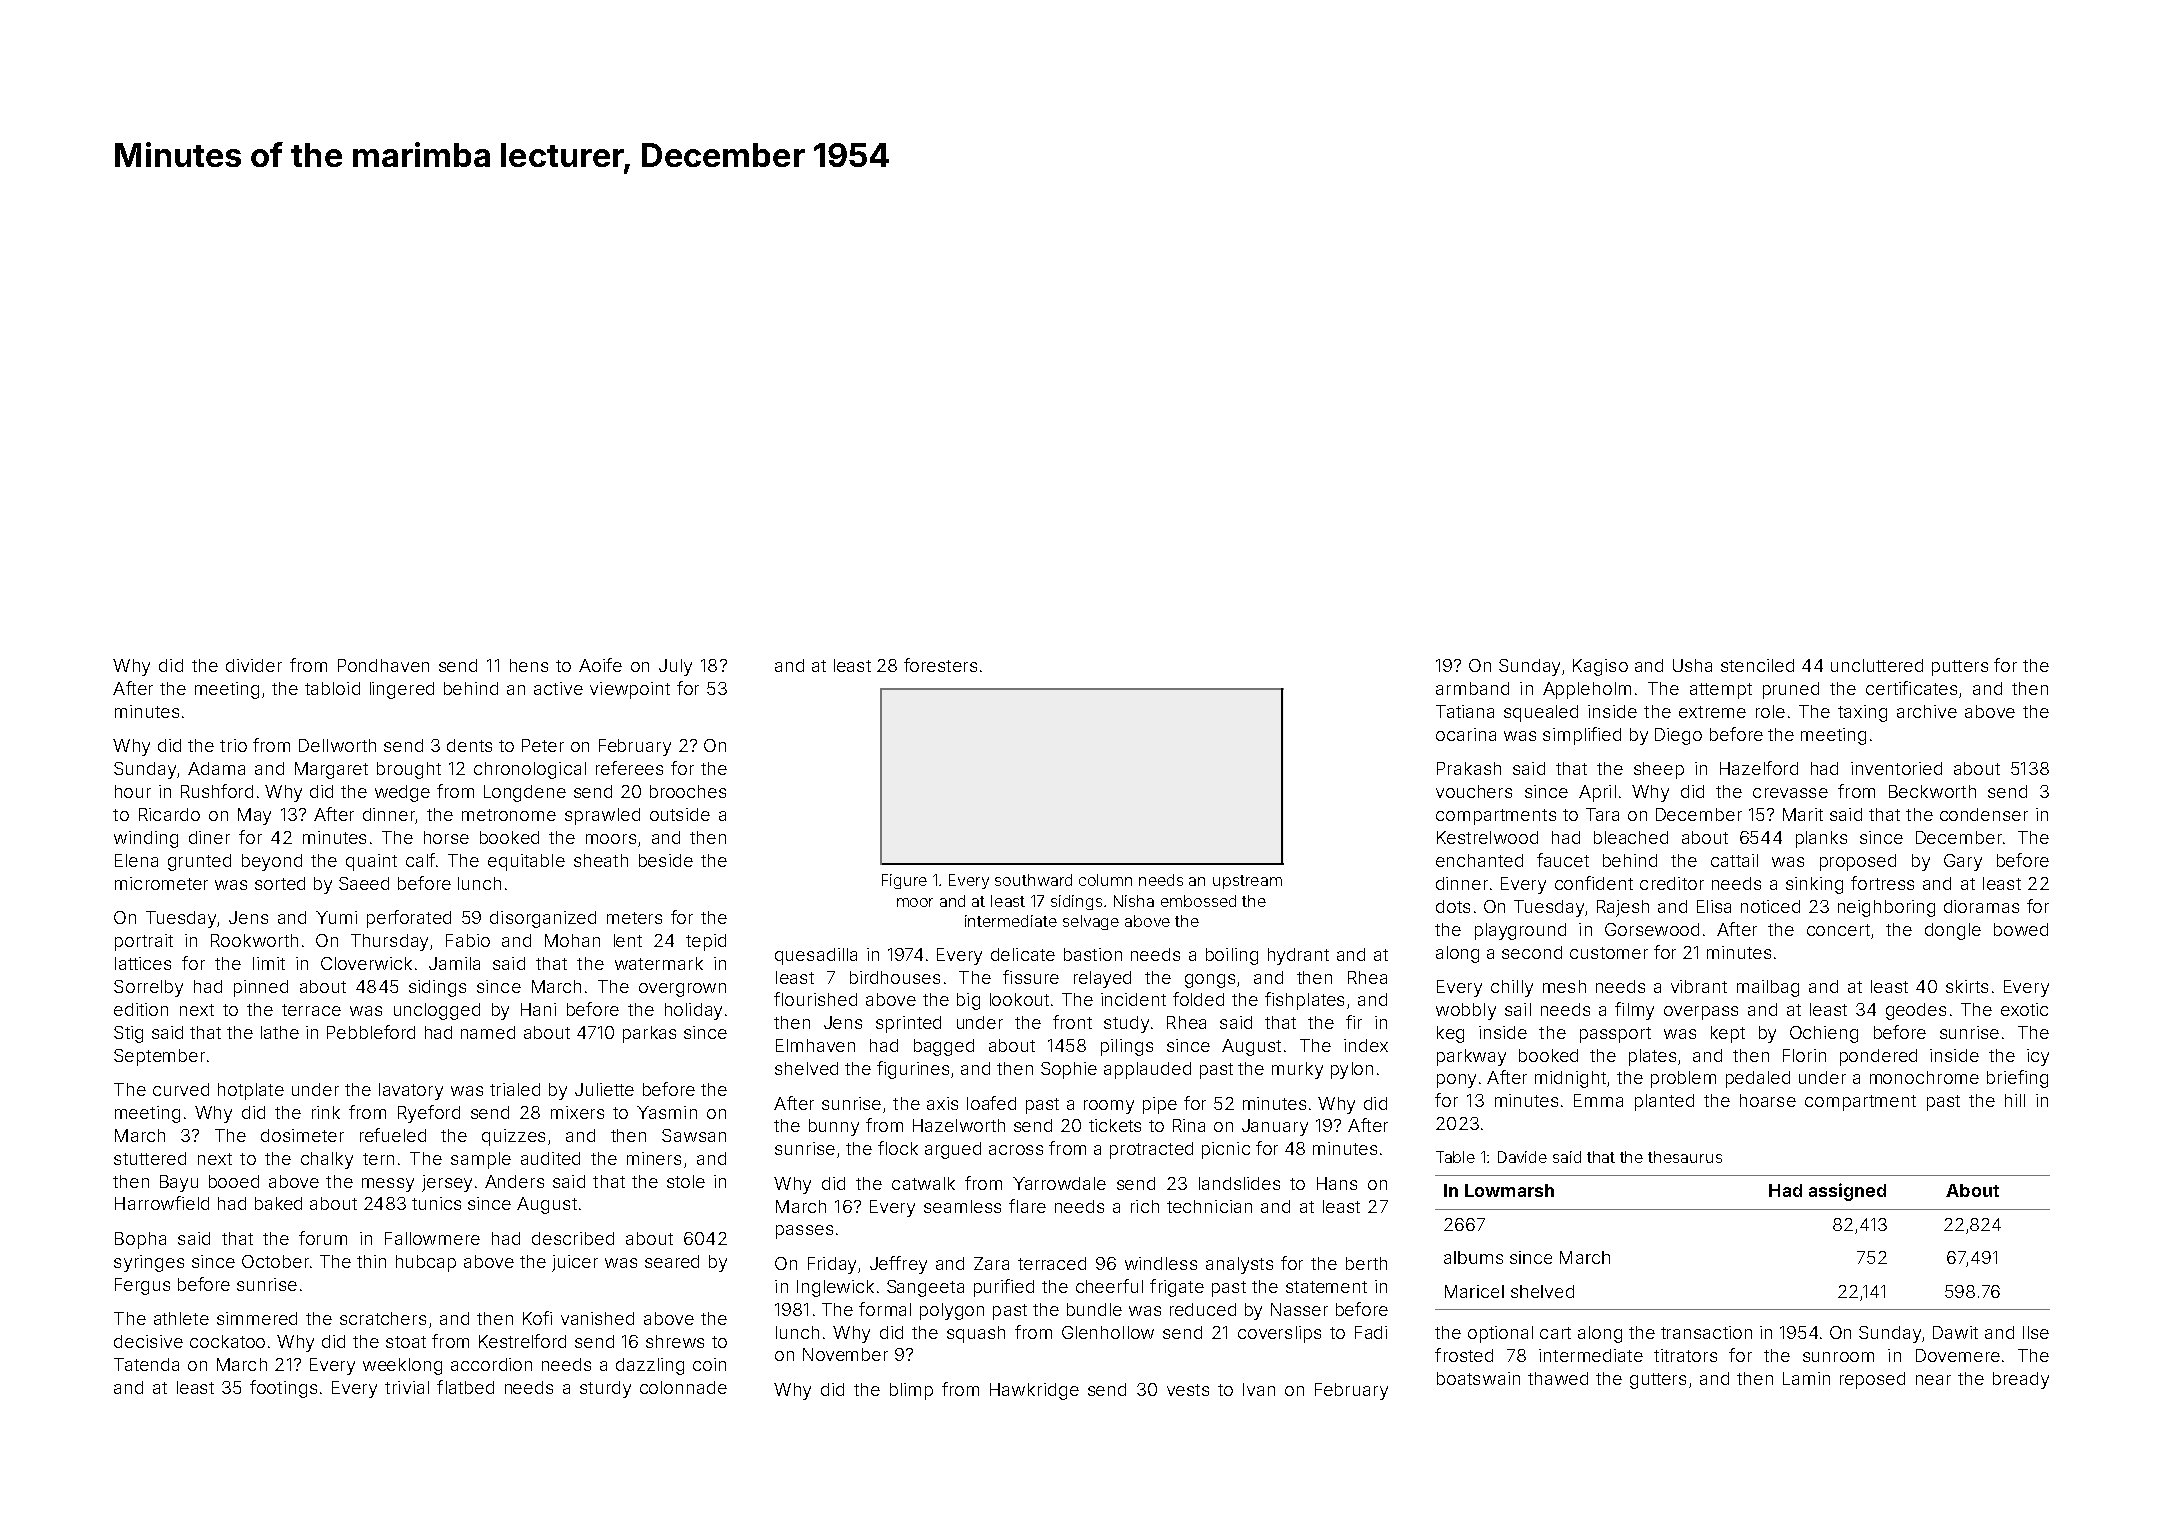 Image resolution: width=2163 pixels, height=1530 pixels. I want to click on Hawkridge, so click(1034, 1391).
